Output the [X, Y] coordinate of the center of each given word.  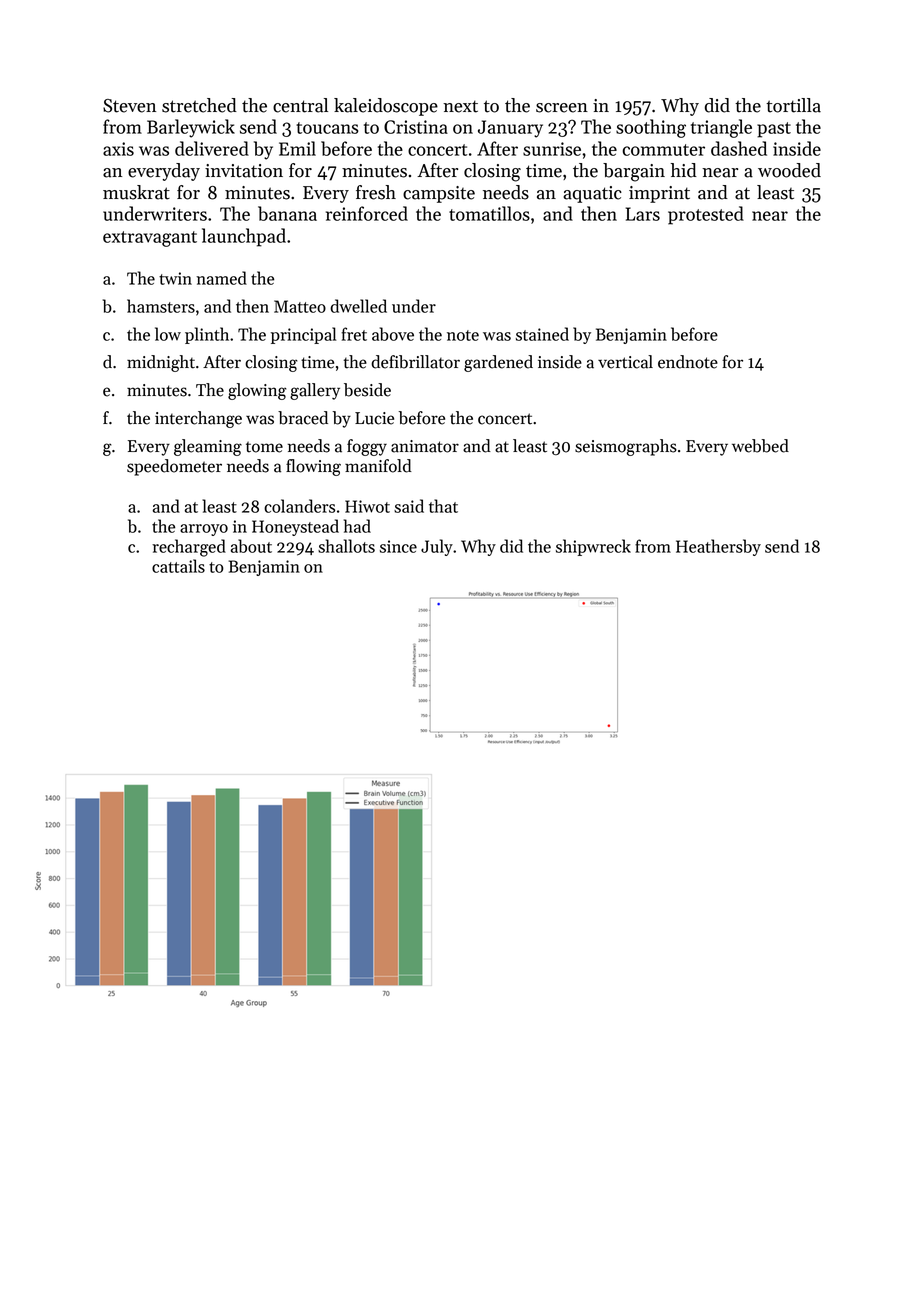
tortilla [793, 105]
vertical [625, 362]
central [300, 105]
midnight [161, 363]
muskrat [136, 192]
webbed [760, 446]
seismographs [626, 447]
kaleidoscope [386, 107]
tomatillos [489, 213]
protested [706, 215]
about [251, 546]
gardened [498, 363]
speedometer [174, 467]
